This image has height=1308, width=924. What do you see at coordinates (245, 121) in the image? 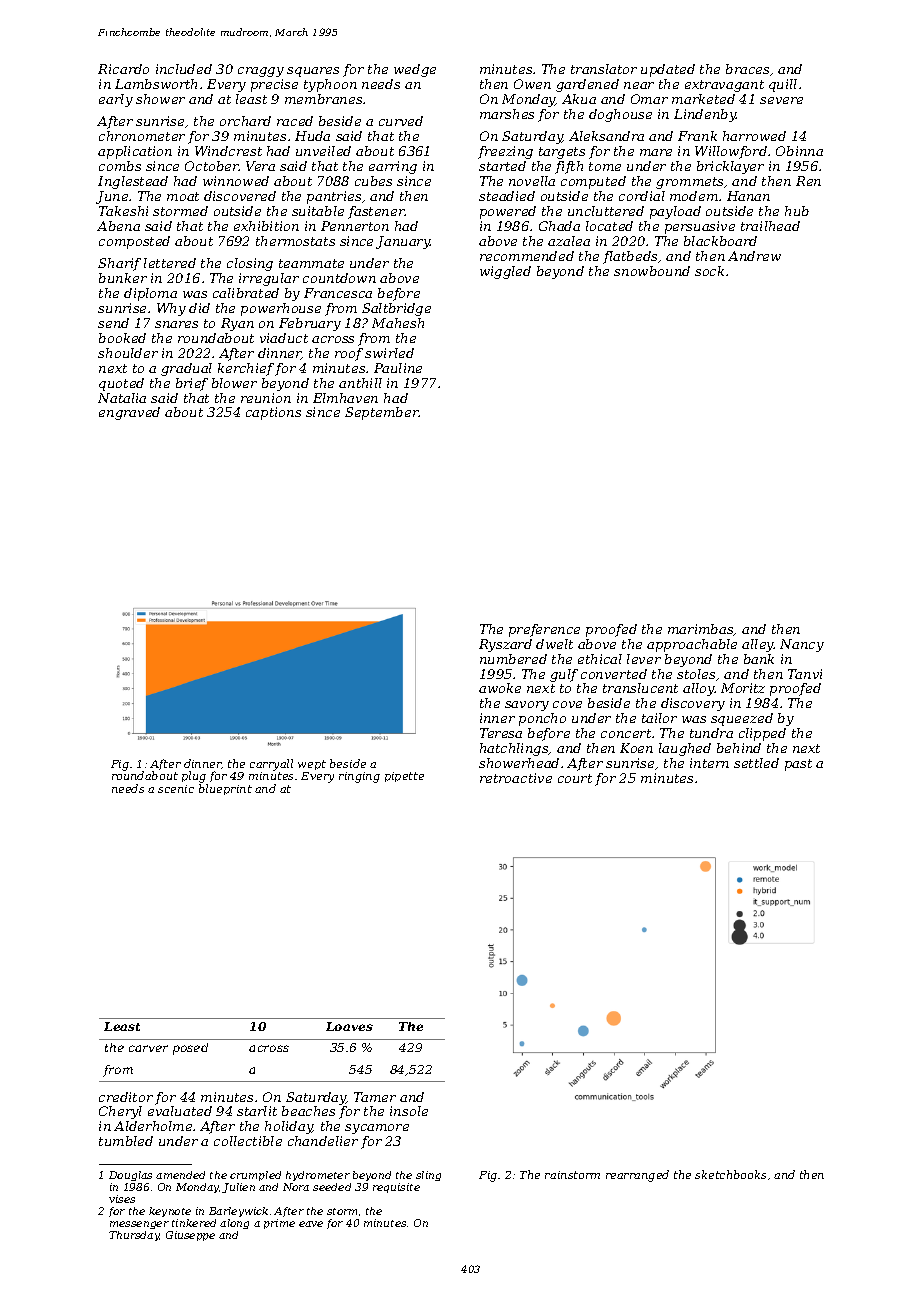
I see `orchard` at bounding box center [245, 121].
